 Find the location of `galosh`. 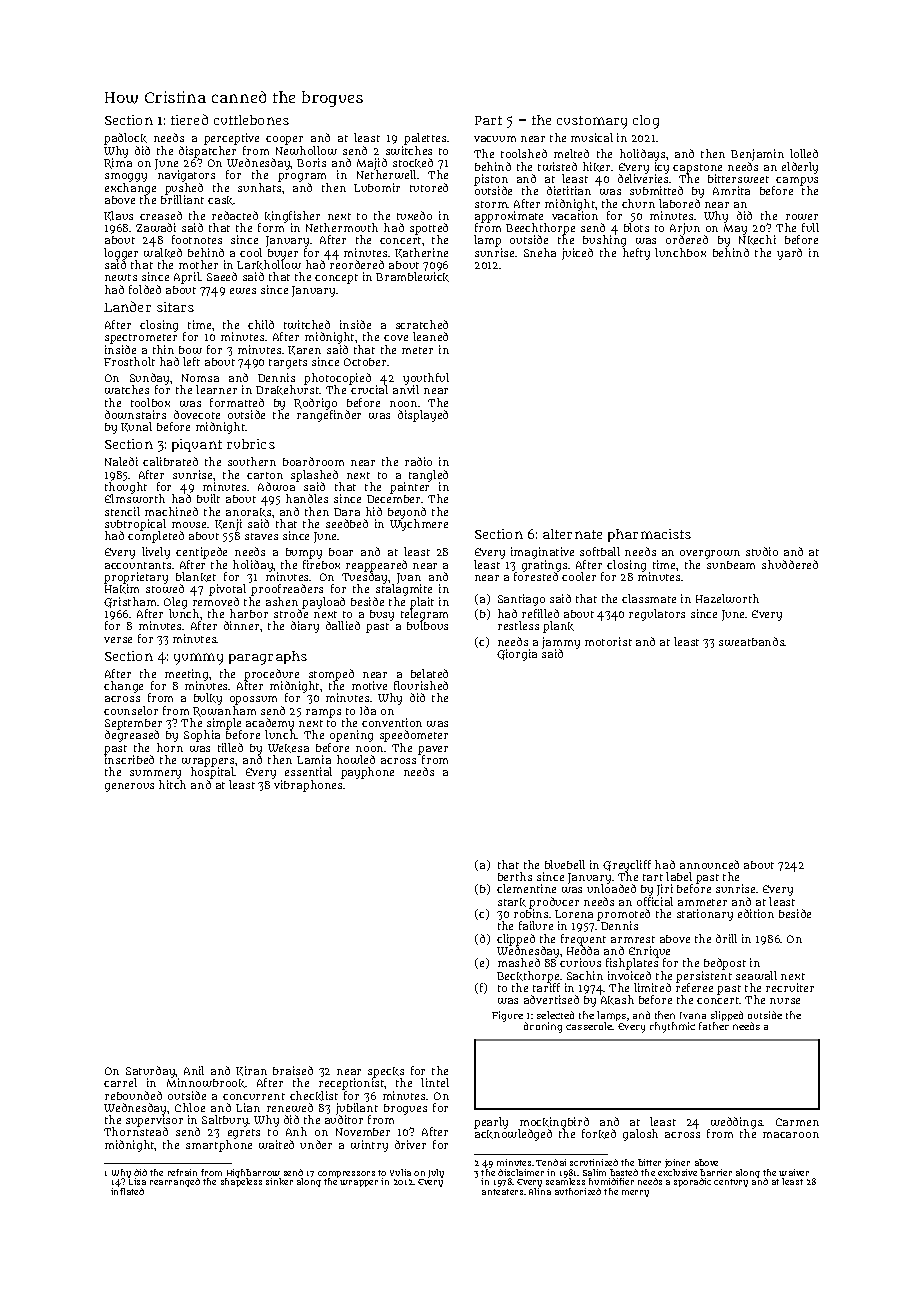

galosh is located at coordinates (640, 1135).
